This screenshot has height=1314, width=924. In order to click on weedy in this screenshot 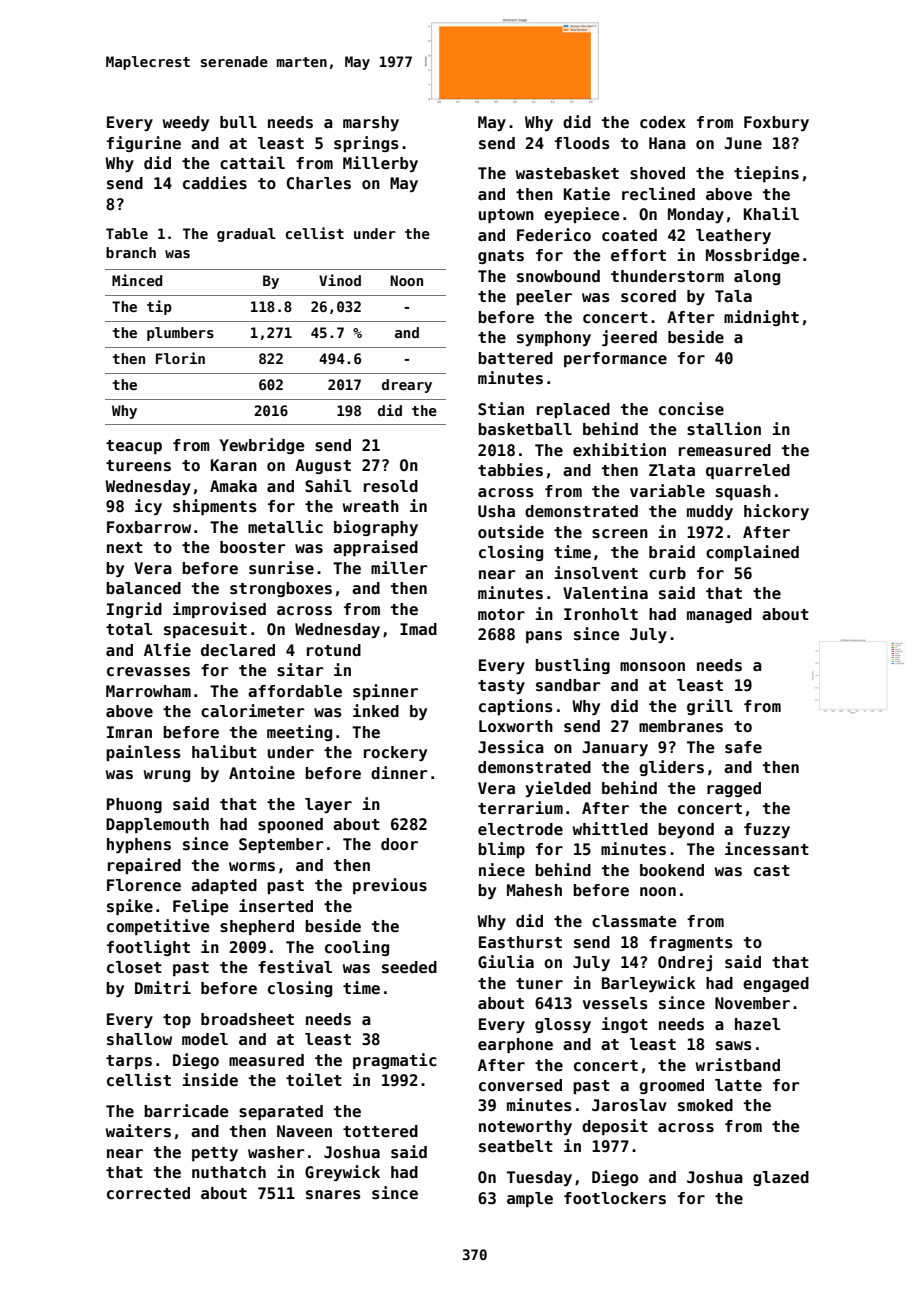, I will do `click(186, 123)`.
